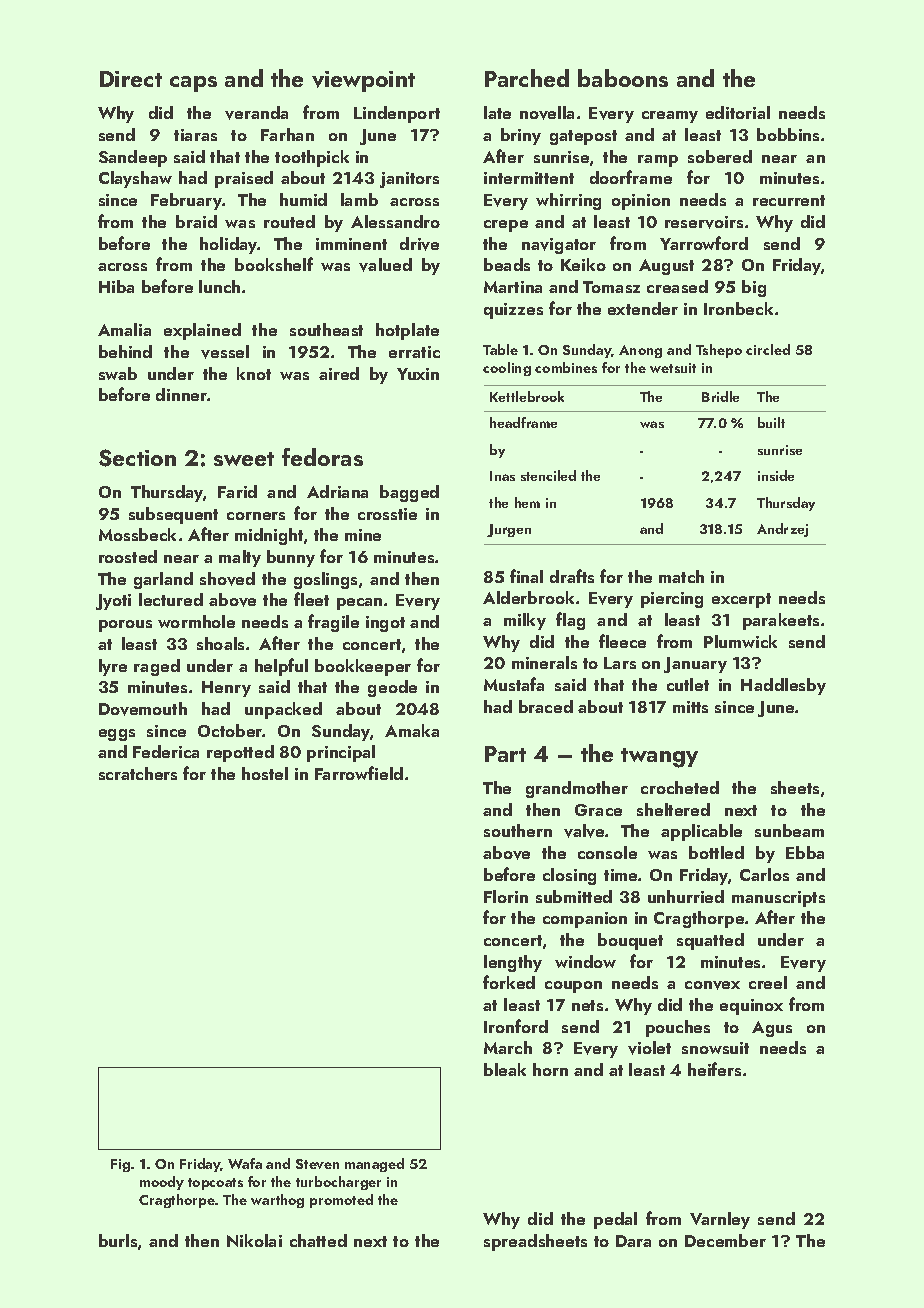  What do you see at coordinates (529, 178) in the image?
I see `intermittent` at bounding box center [529, 178].
